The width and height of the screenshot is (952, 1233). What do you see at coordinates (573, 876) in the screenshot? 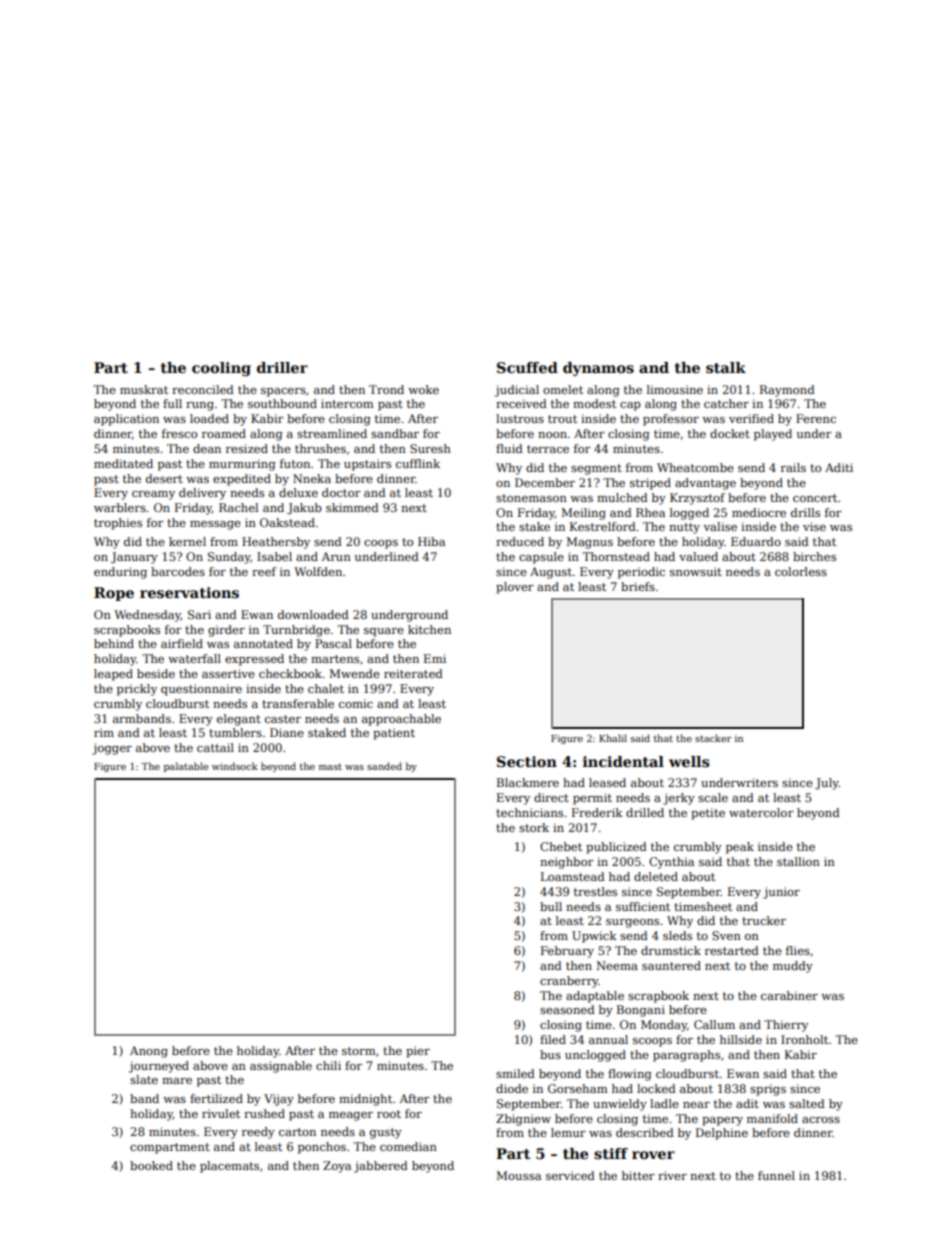
I see `Loamstead` at bounding box center [573, 876].
